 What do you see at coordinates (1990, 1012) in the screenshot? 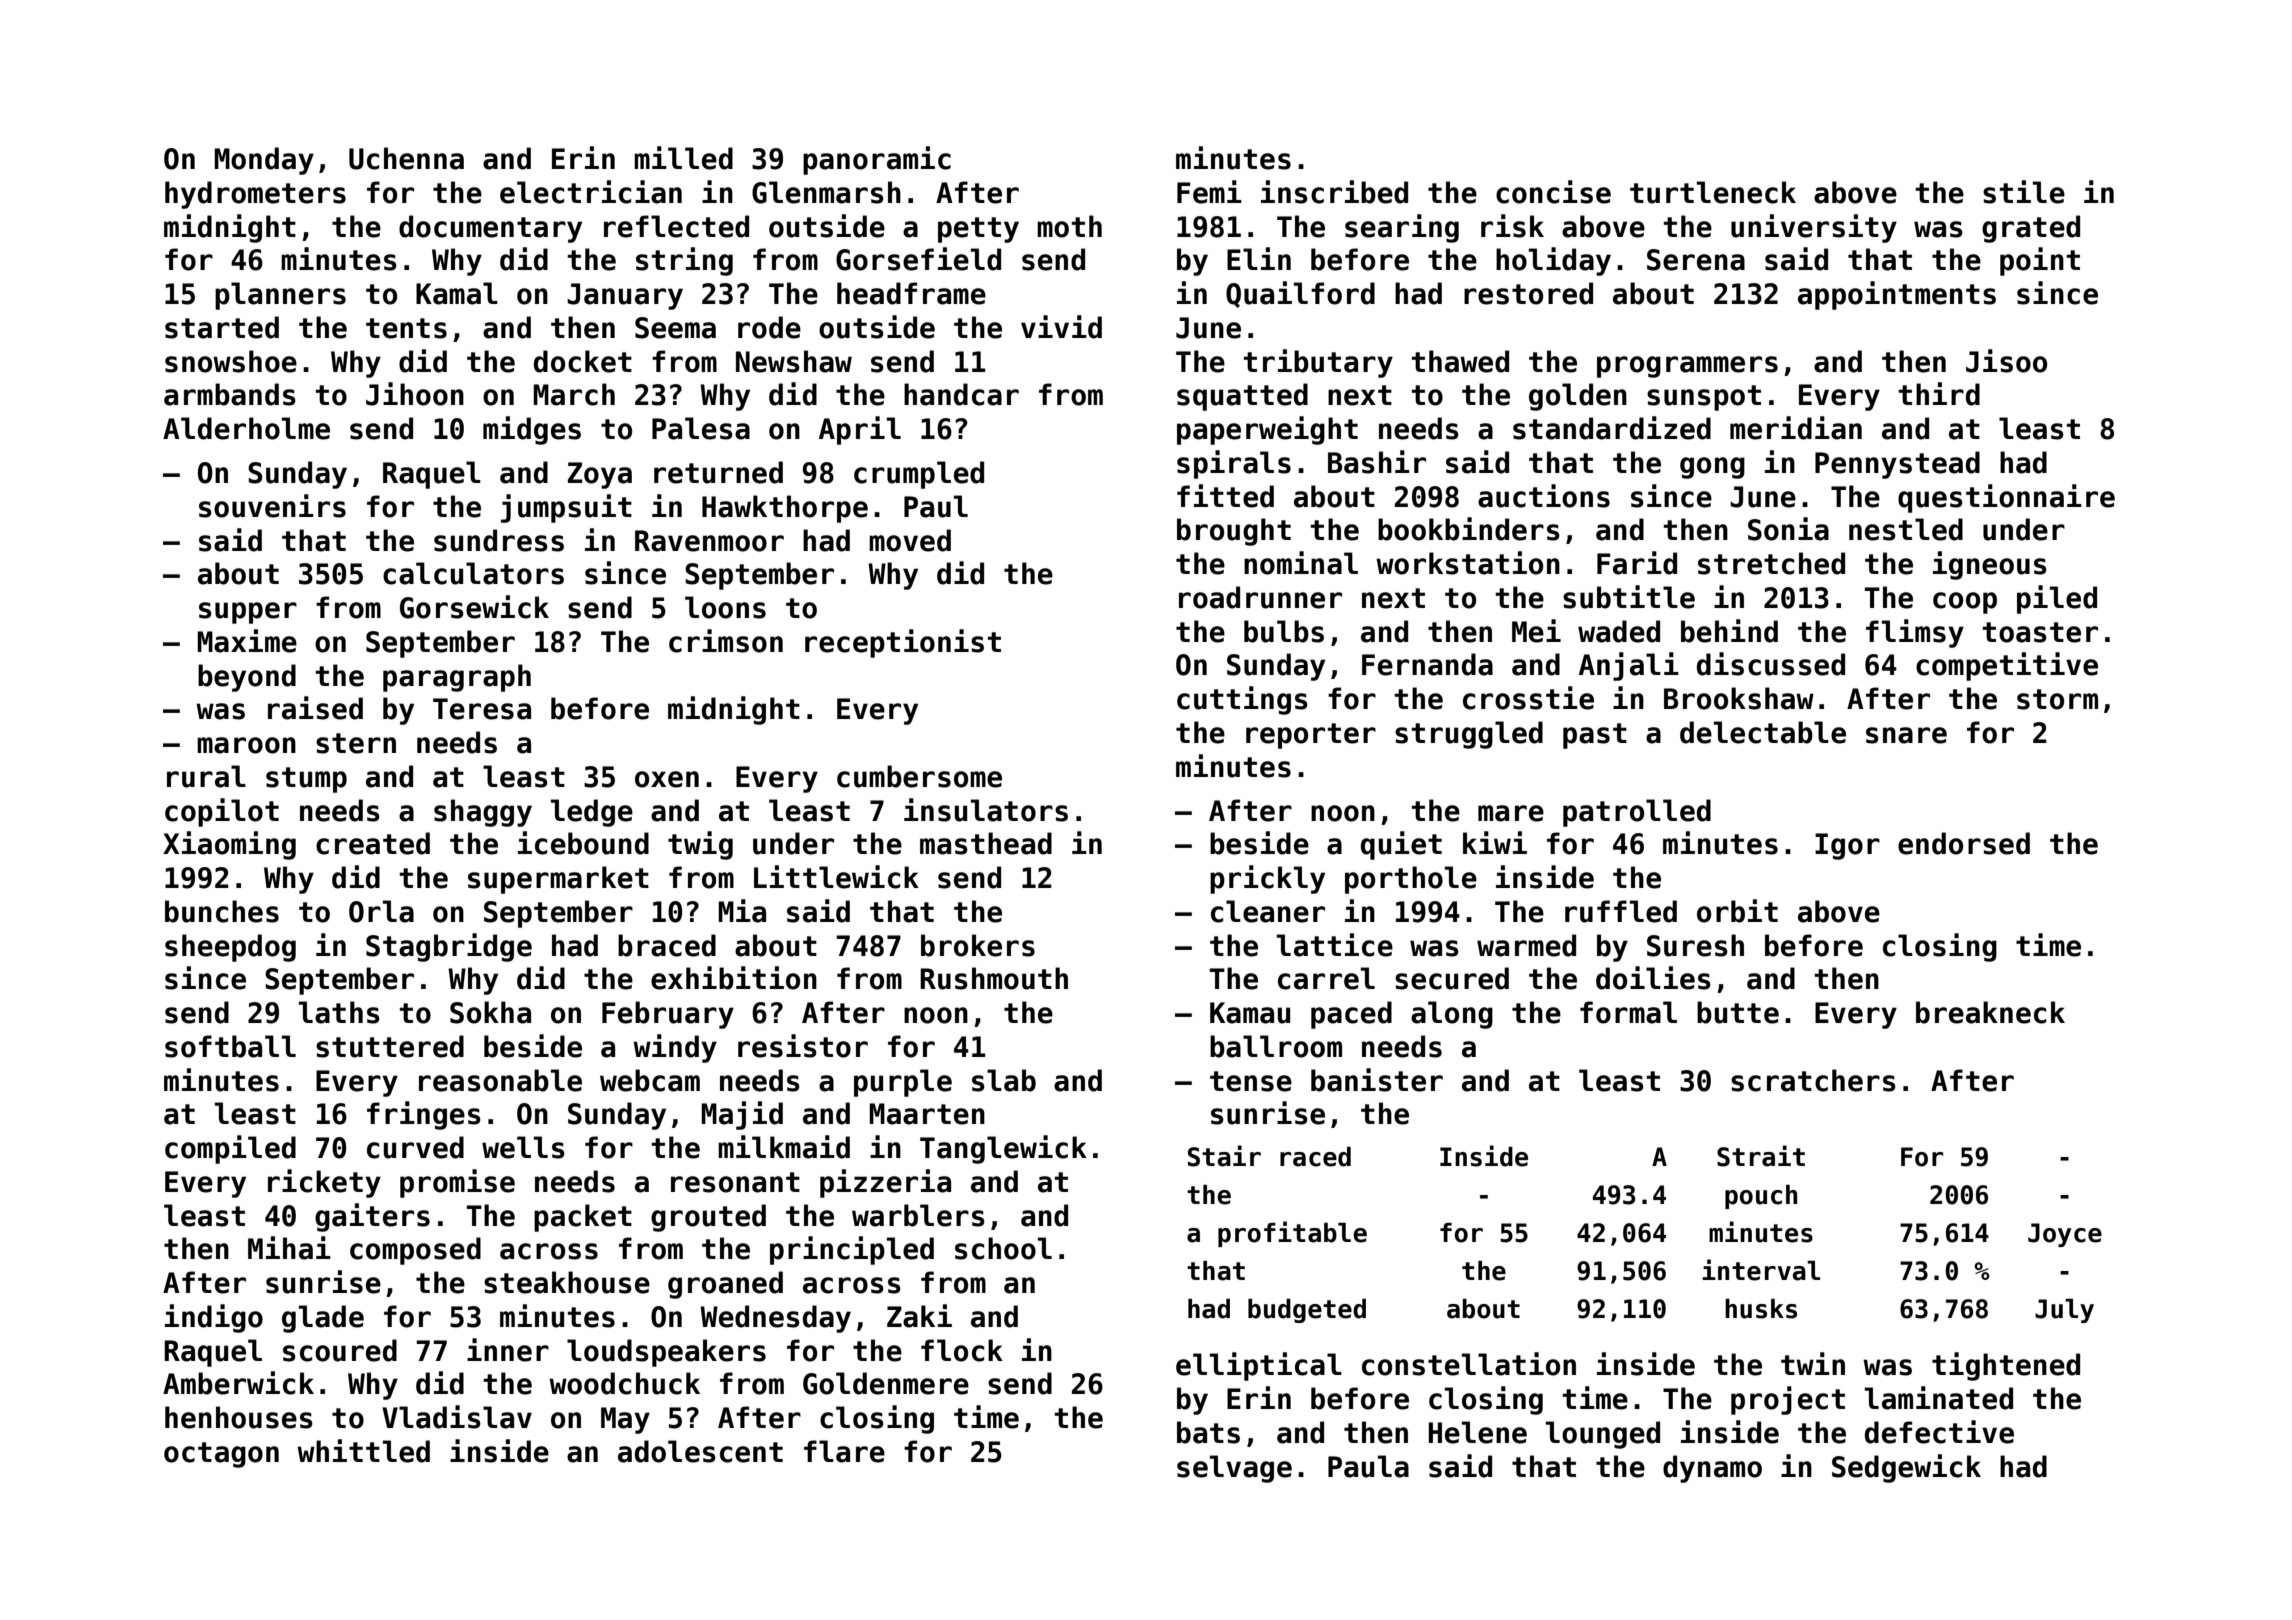
I see `breakneck` at bounding box center [1990, 1012].
